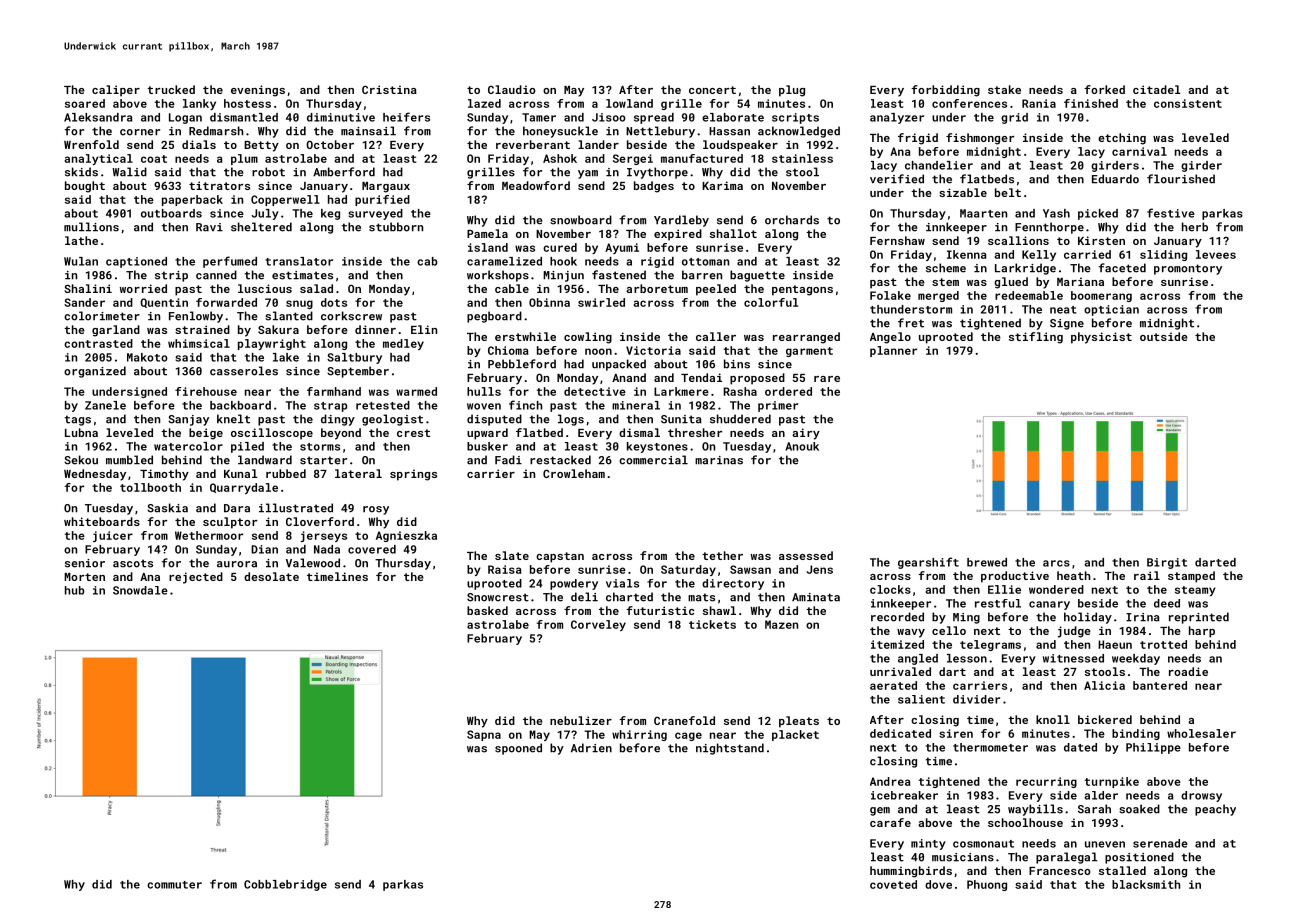 The height and width of the screenshot is (924, 1308). I want to click on stake, so click(1004, 89).
